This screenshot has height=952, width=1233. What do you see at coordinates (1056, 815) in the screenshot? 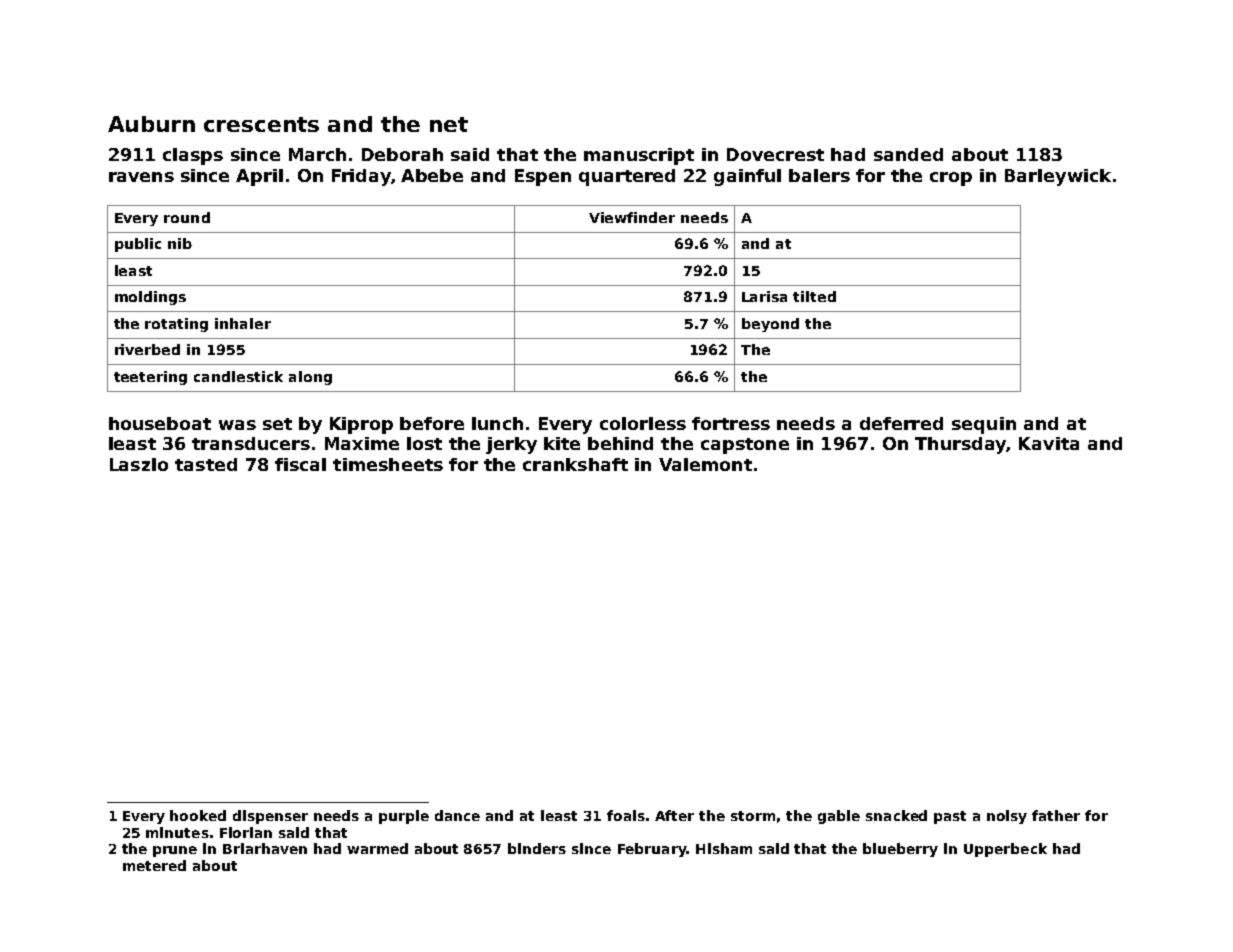
I see `father` at bounding box center [1056, 815].
